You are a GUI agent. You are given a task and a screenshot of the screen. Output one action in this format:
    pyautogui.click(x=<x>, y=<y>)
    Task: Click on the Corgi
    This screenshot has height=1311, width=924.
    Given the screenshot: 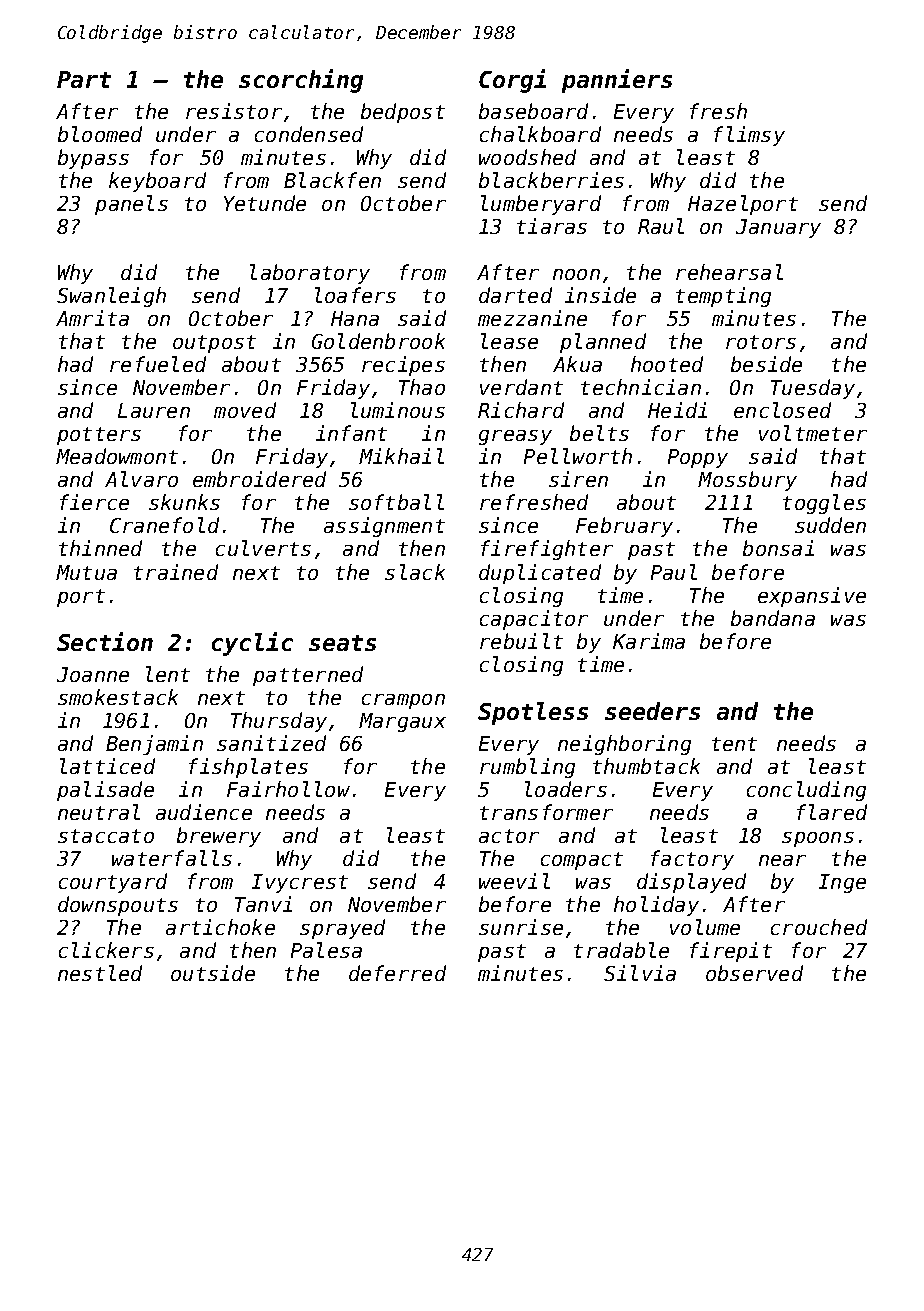 What is the action you would take?
    pyautogui.click(x=512, y=81)
